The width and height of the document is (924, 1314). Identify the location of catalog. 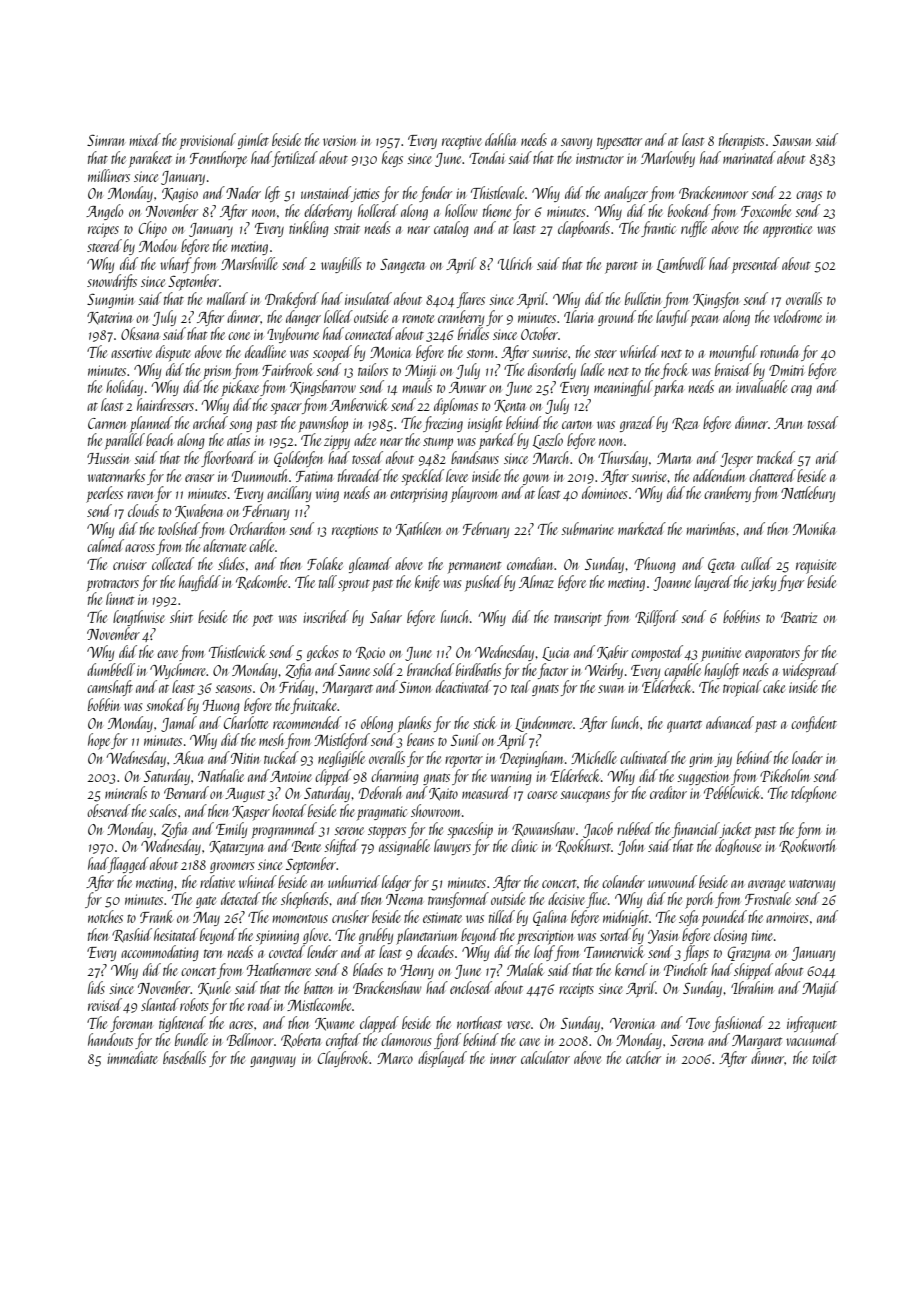
(451, 229).
